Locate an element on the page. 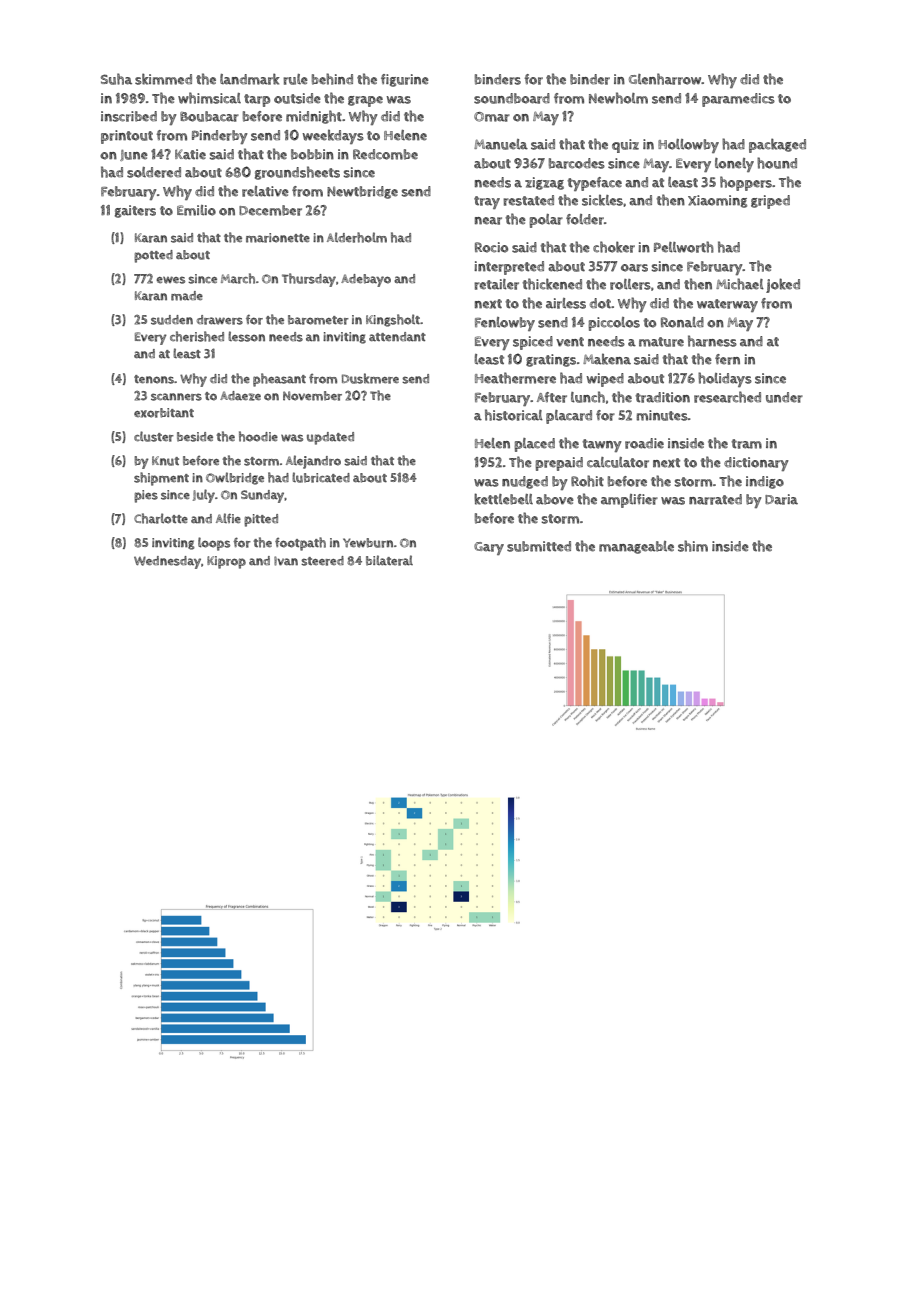  Redcombe is located at coordinates (385, 154).
